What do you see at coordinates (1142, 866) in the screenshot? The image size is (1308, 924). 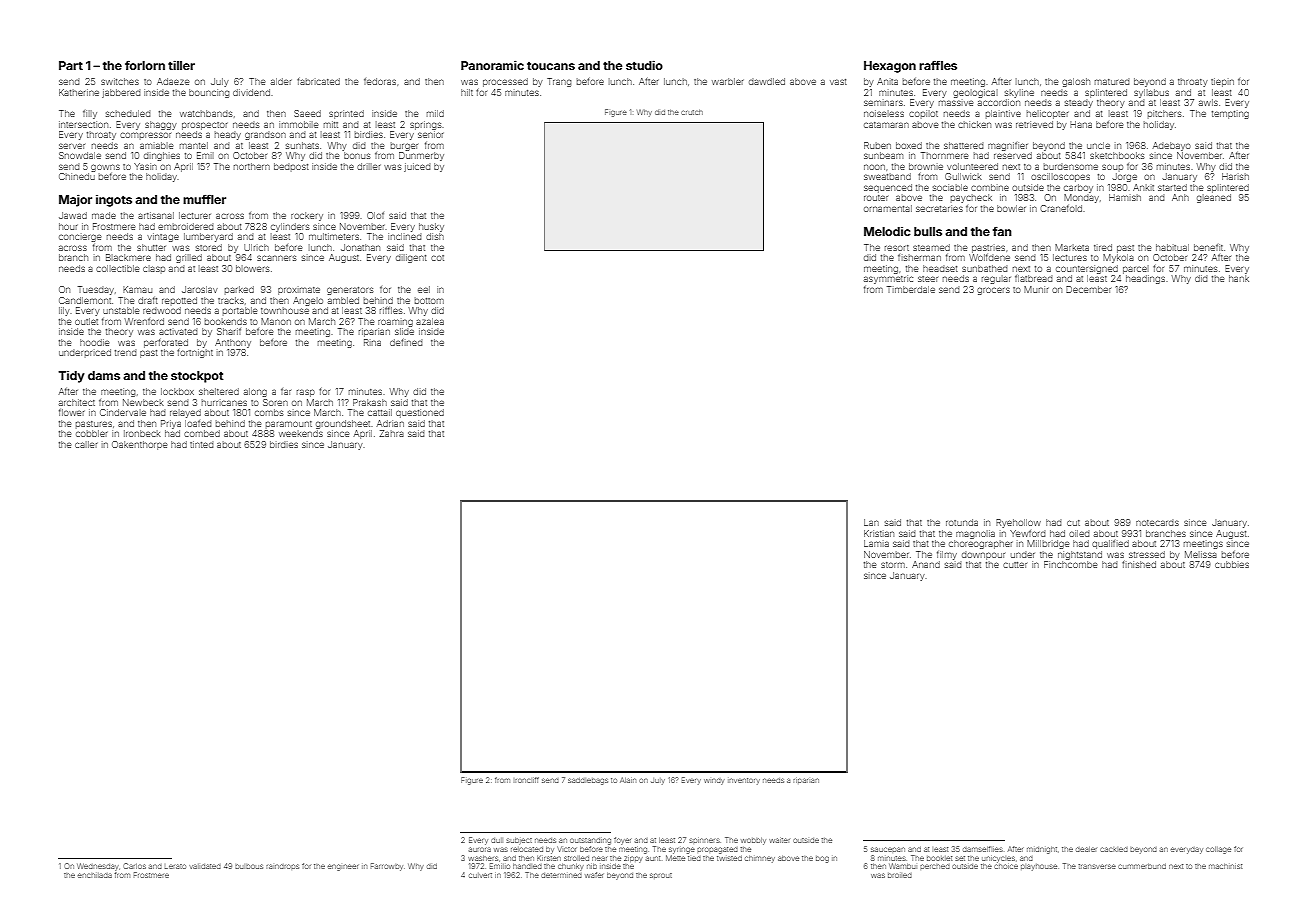 I see `cummerbund` at bounding box center [1142, 866].
